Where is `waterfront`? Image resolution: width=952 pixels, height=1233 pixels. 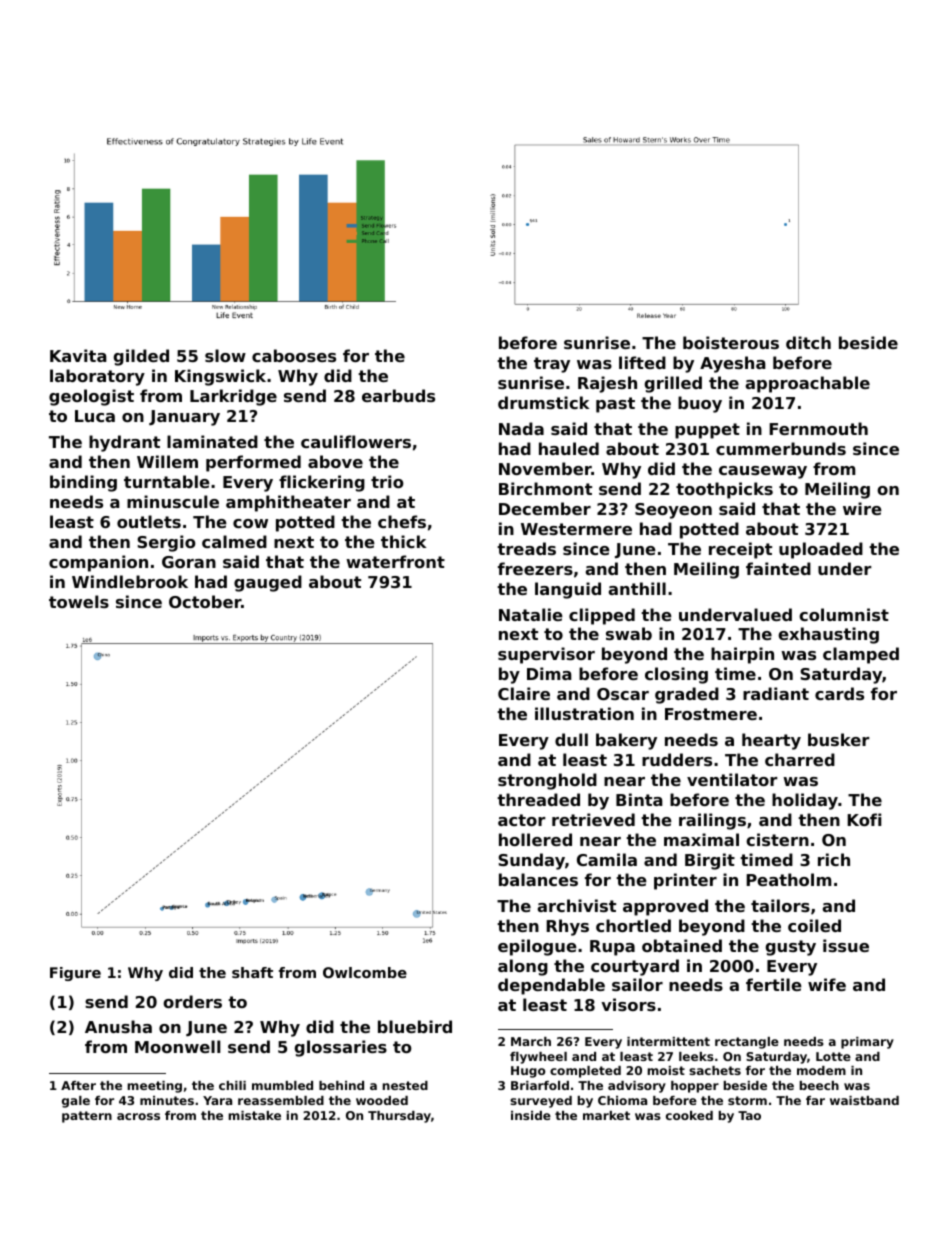 waterfront is located at coordinates (395, 561).
